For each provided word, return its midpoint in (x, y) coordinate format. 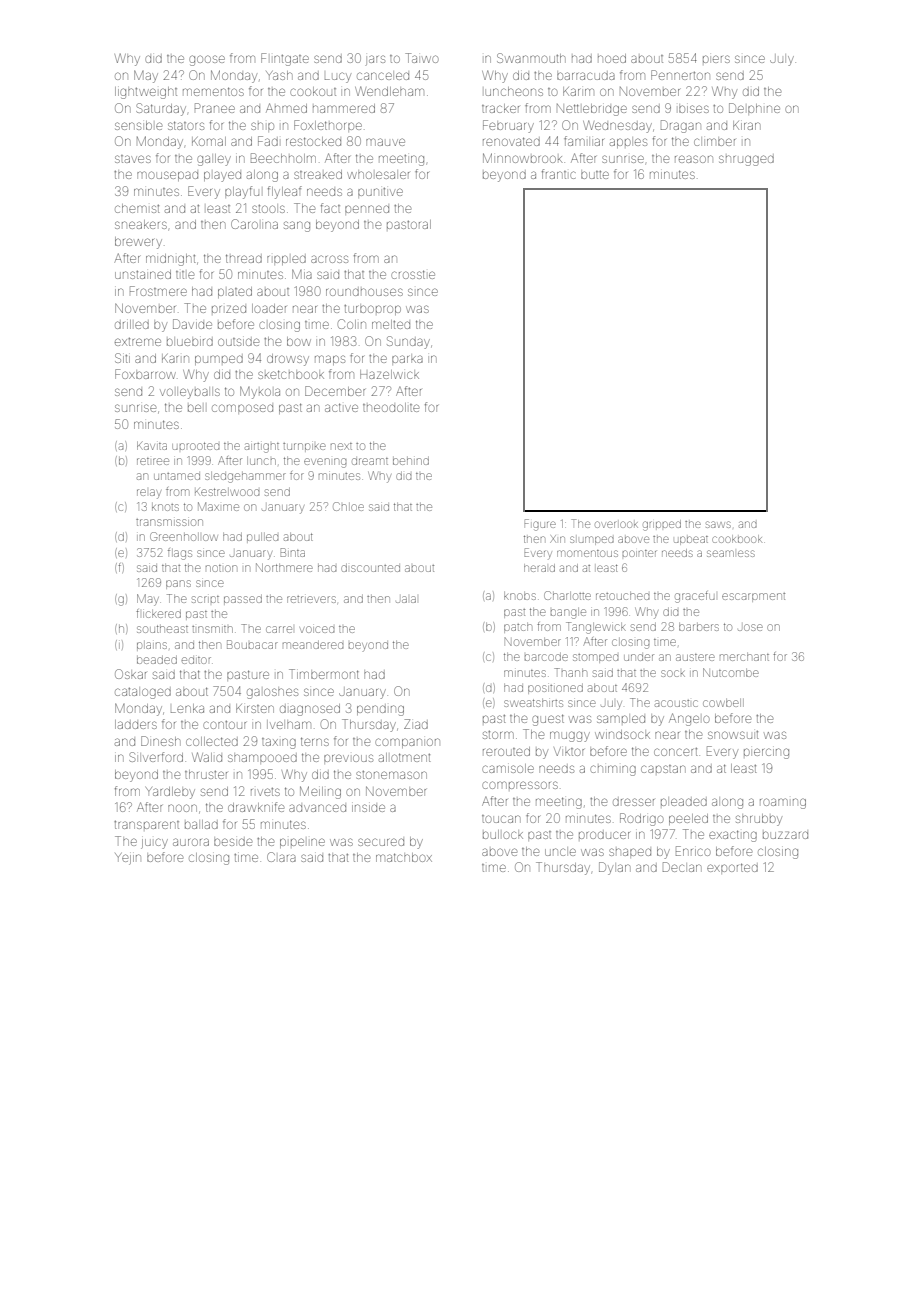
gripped (662, 525)
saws (718, 524)
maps (330, 360)
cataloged (143, 693)
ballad (201, 824)
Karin (175, 358)
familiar (584, 141)
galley (214, 160)
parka (407, 359)
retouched (622, 596)
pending (380, 710)
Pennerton (680, 75)
